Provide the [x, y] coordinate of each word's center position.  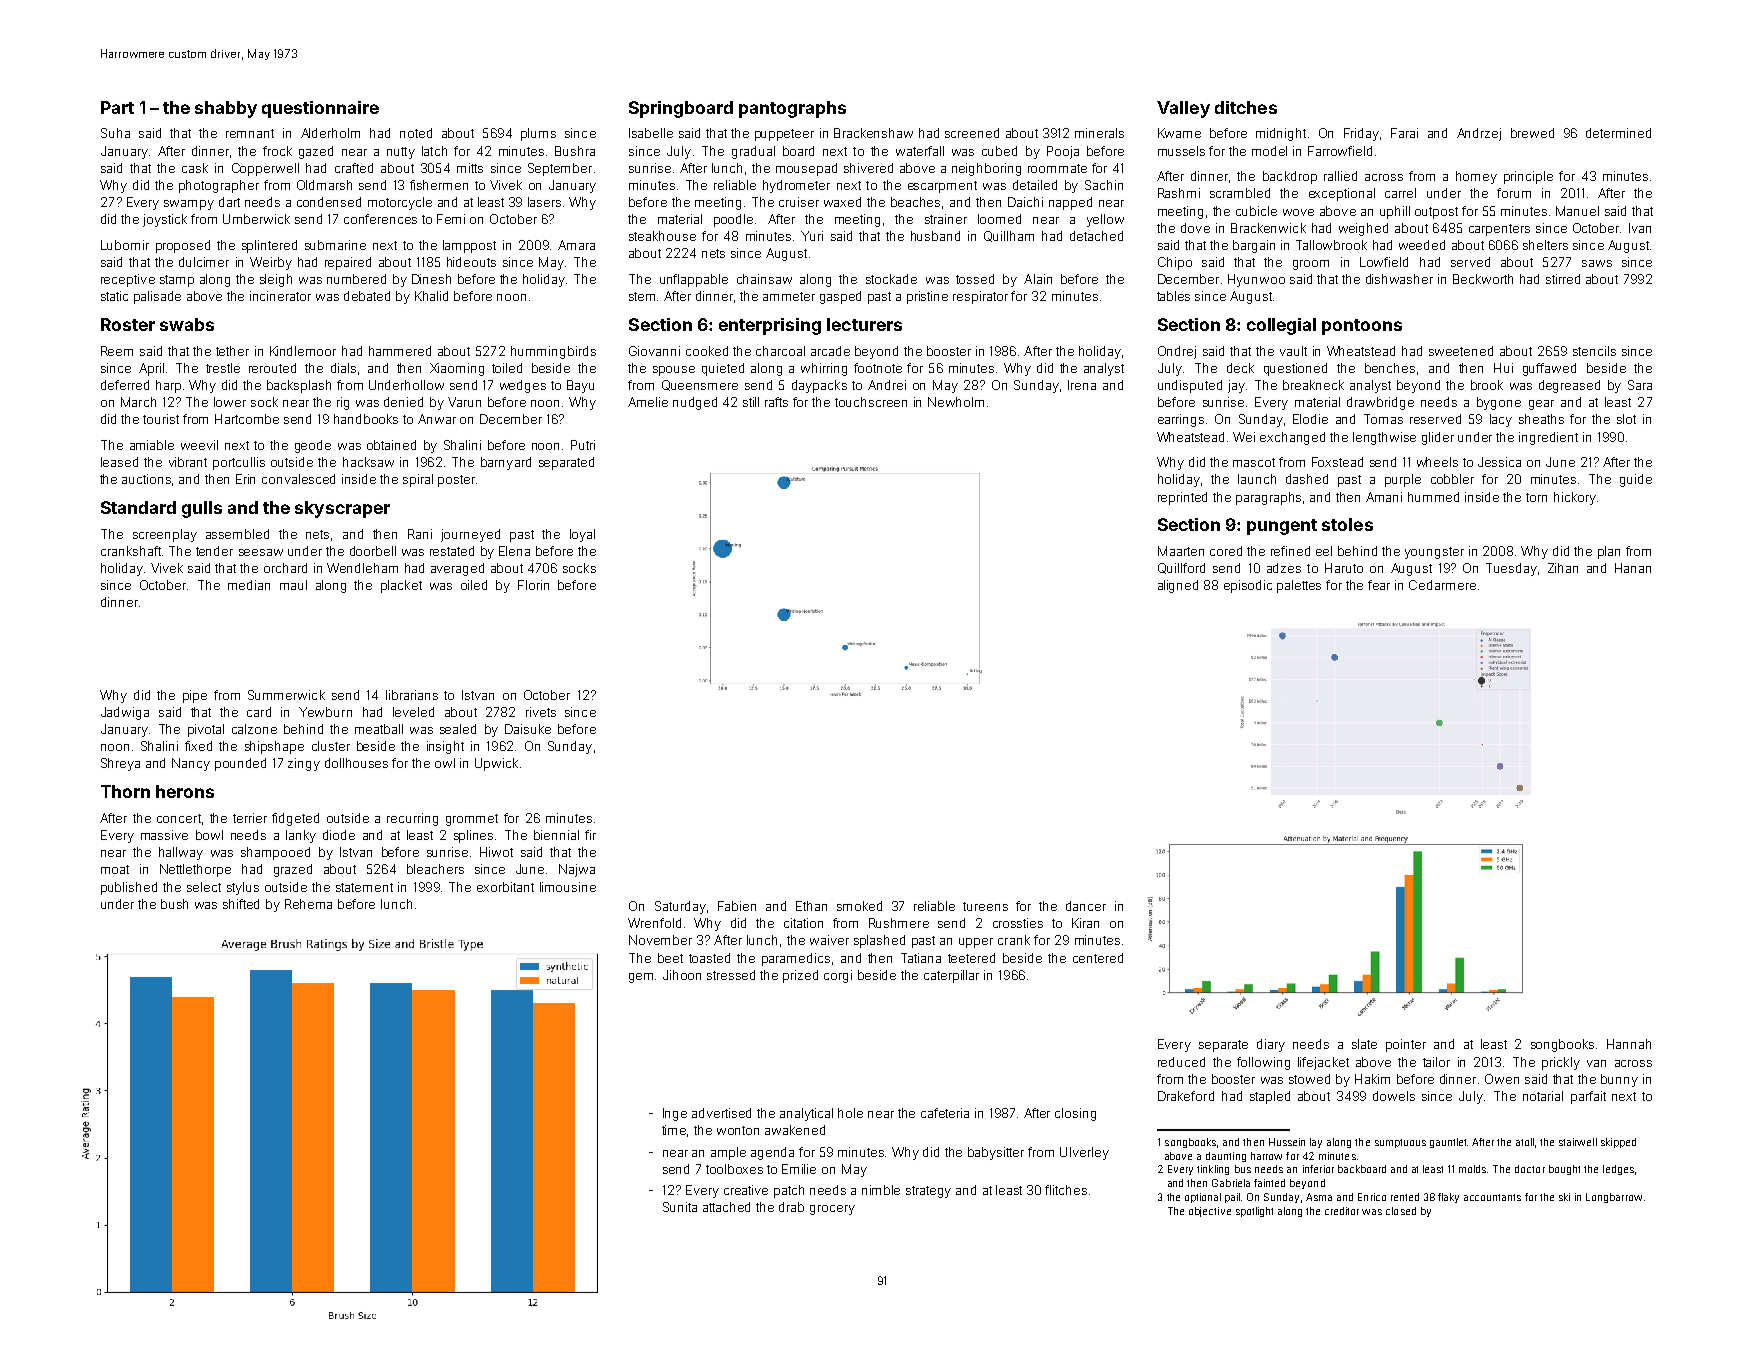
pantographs [792, 109]
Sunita [680, 1207]
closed [1401, 1211]
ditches [1246, 107]
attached [726, 1207]
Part [117, 107]
